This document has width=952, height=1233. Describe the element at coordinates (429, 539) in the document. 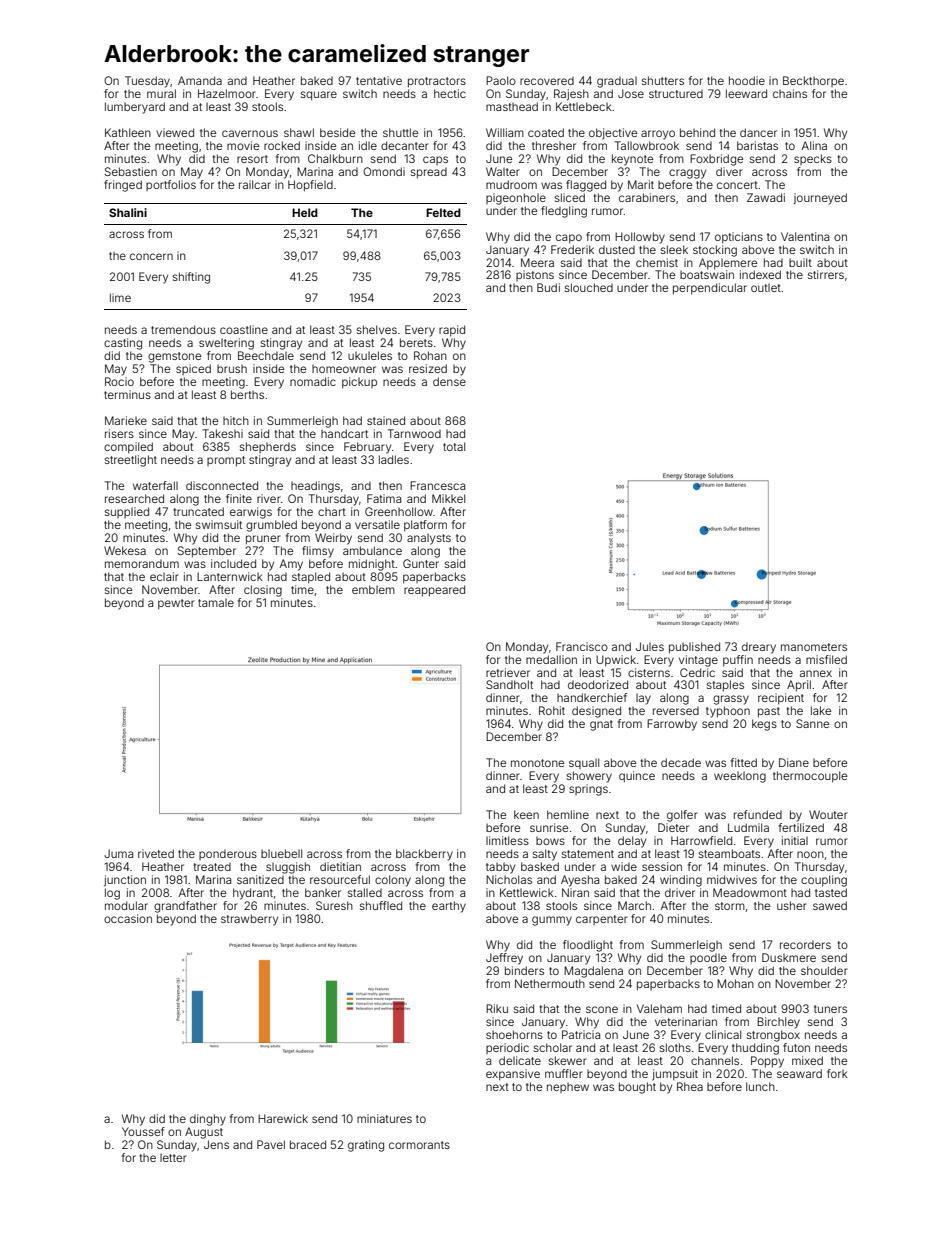

I see `analysts` at that location.
